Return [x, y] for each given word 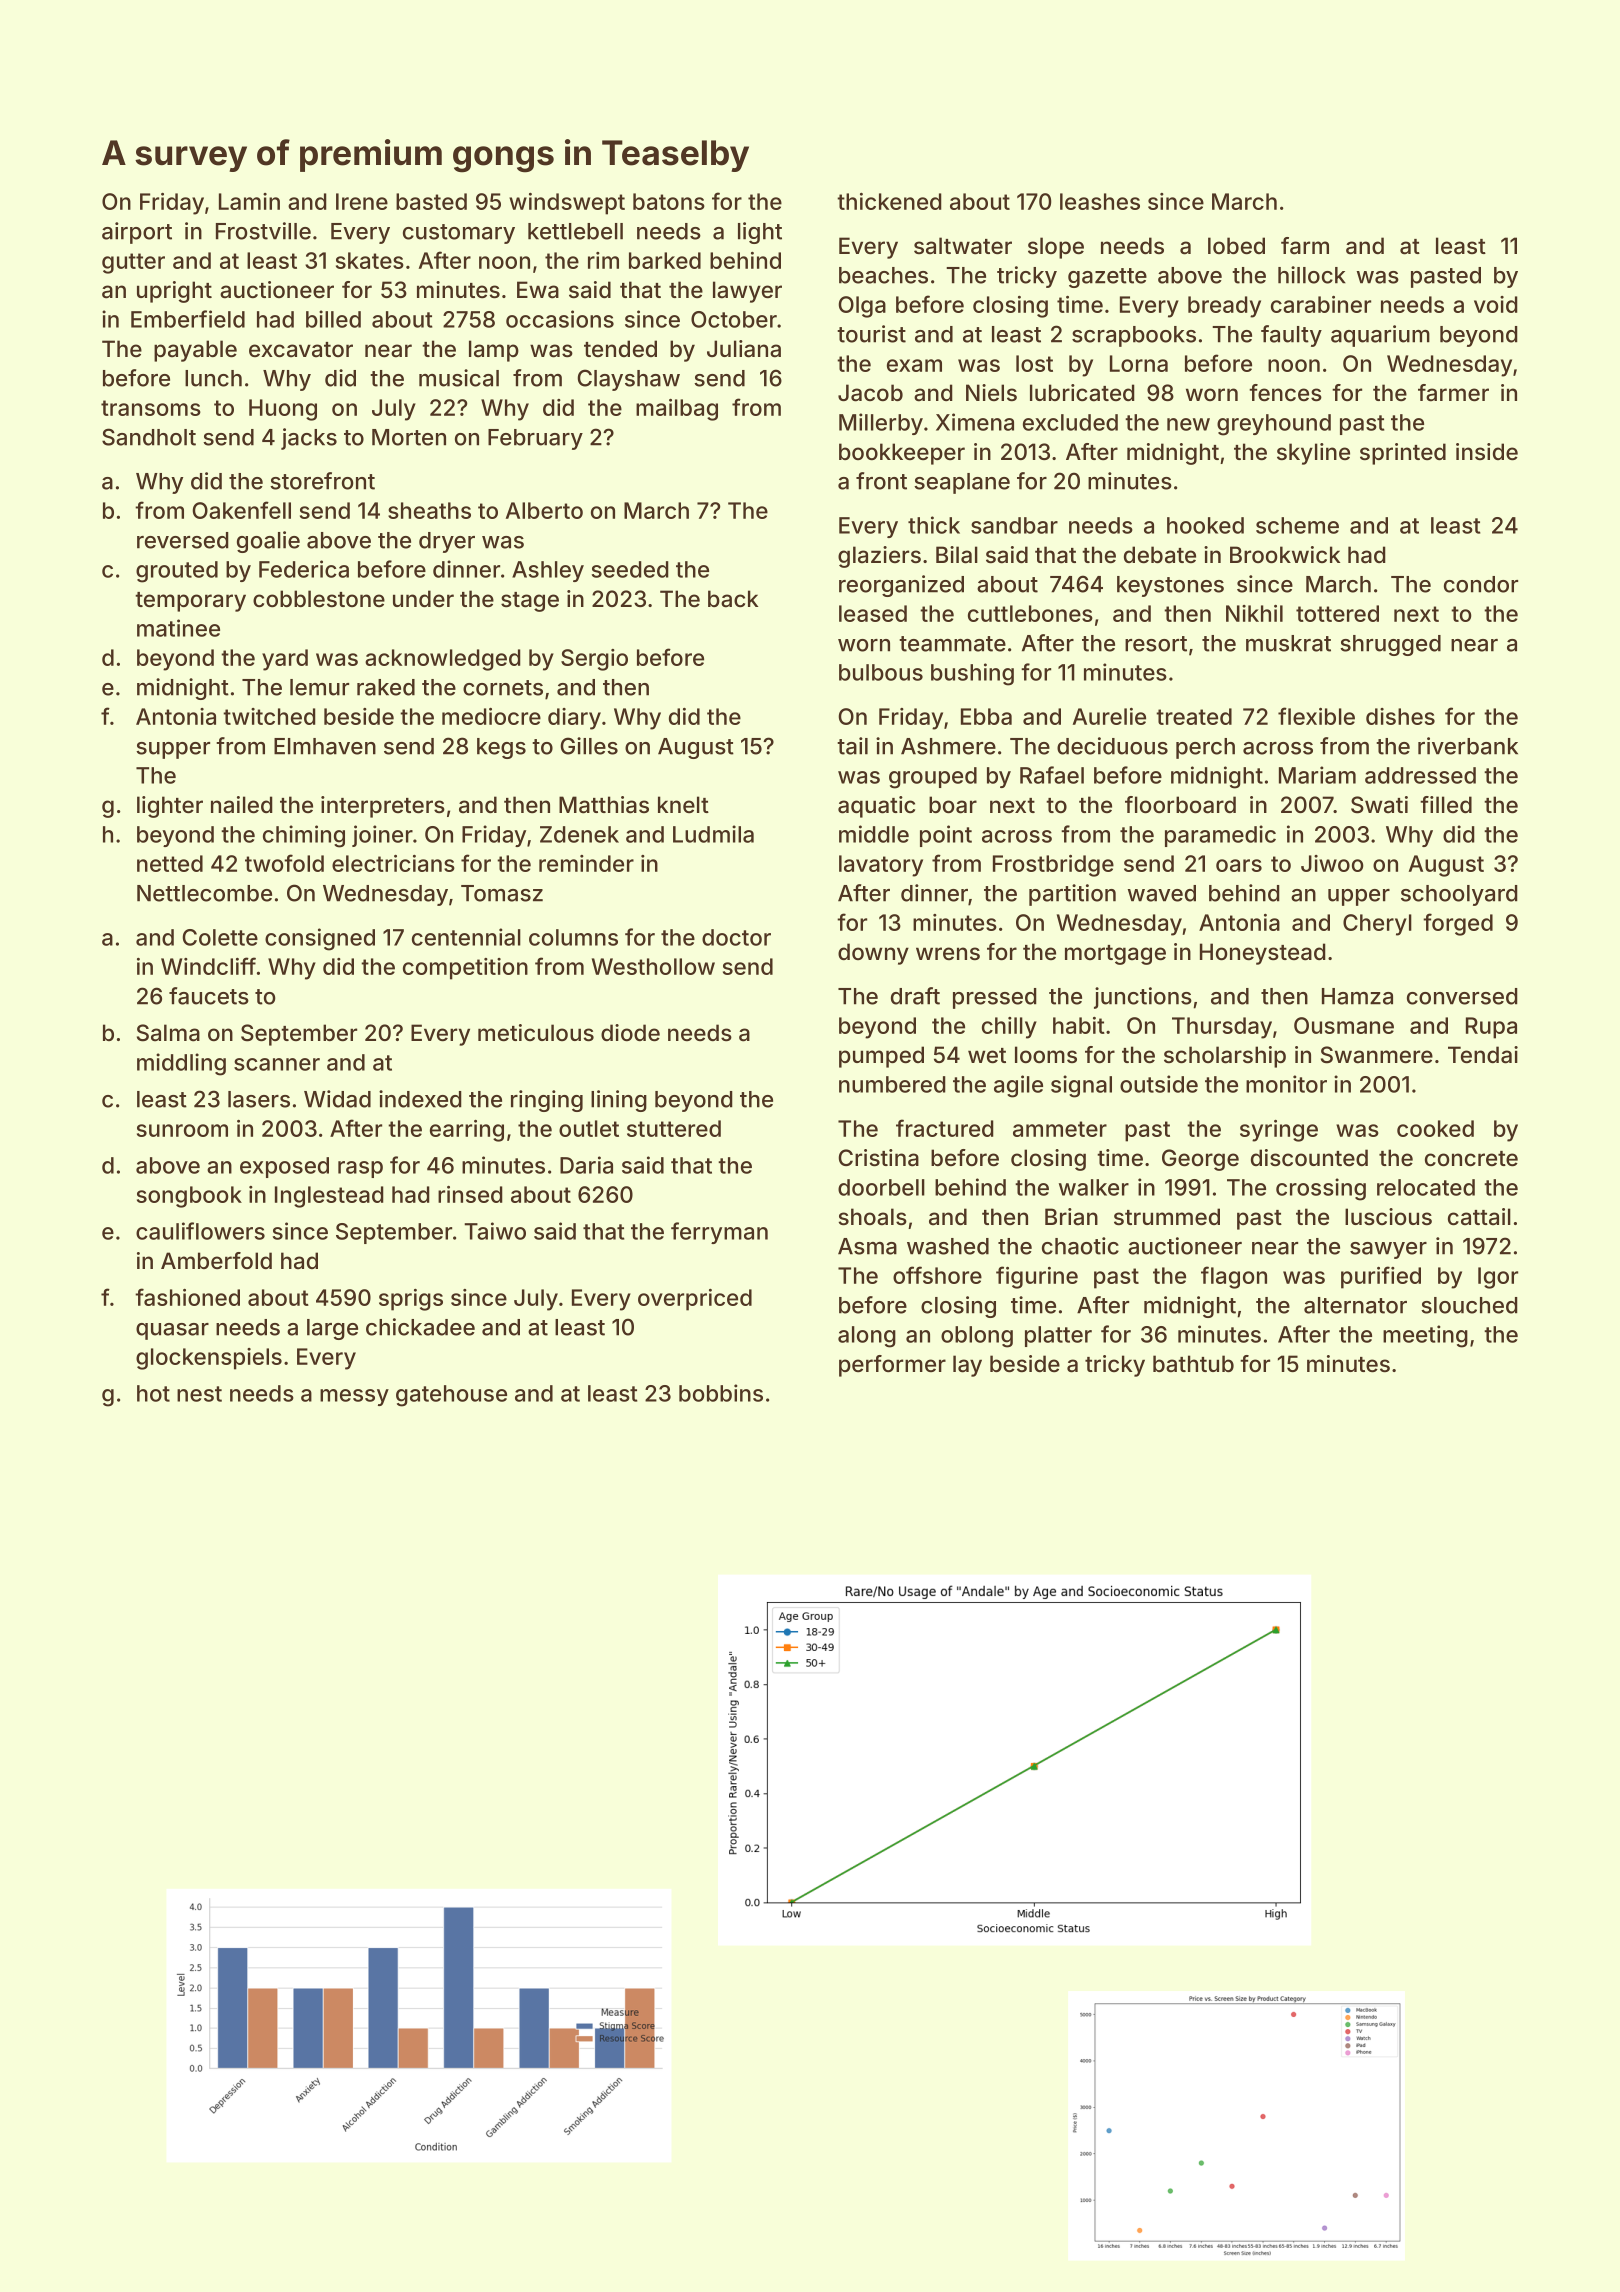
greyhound [1274, 425]
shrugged [1390, 645]
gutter [133, 263]
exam [914, 365]
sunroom [182, 1130]
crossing [1321, 1189]
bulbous [881, 672]
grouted [177, 572]
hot [153, 1393]
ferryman [719, 1233]
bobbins [721, 1393]
